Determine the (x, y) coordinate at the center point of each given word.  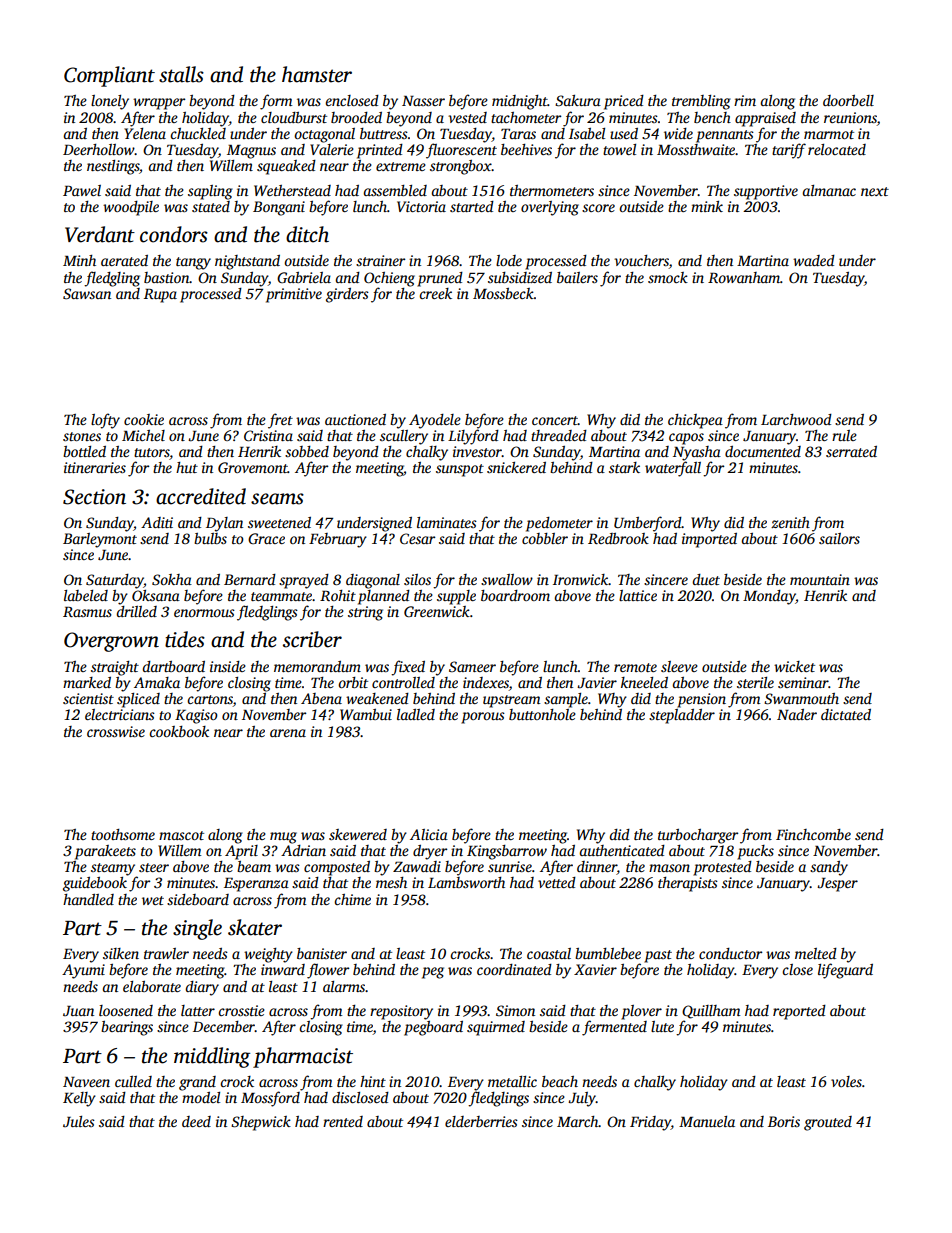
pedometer (559, 524)
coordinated (514, 969)
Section (94, 497)
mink (707, 206)
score (598, 208)
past (658, 956)
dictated (846, 714)
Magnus (251, 152)
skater (255, 927)
